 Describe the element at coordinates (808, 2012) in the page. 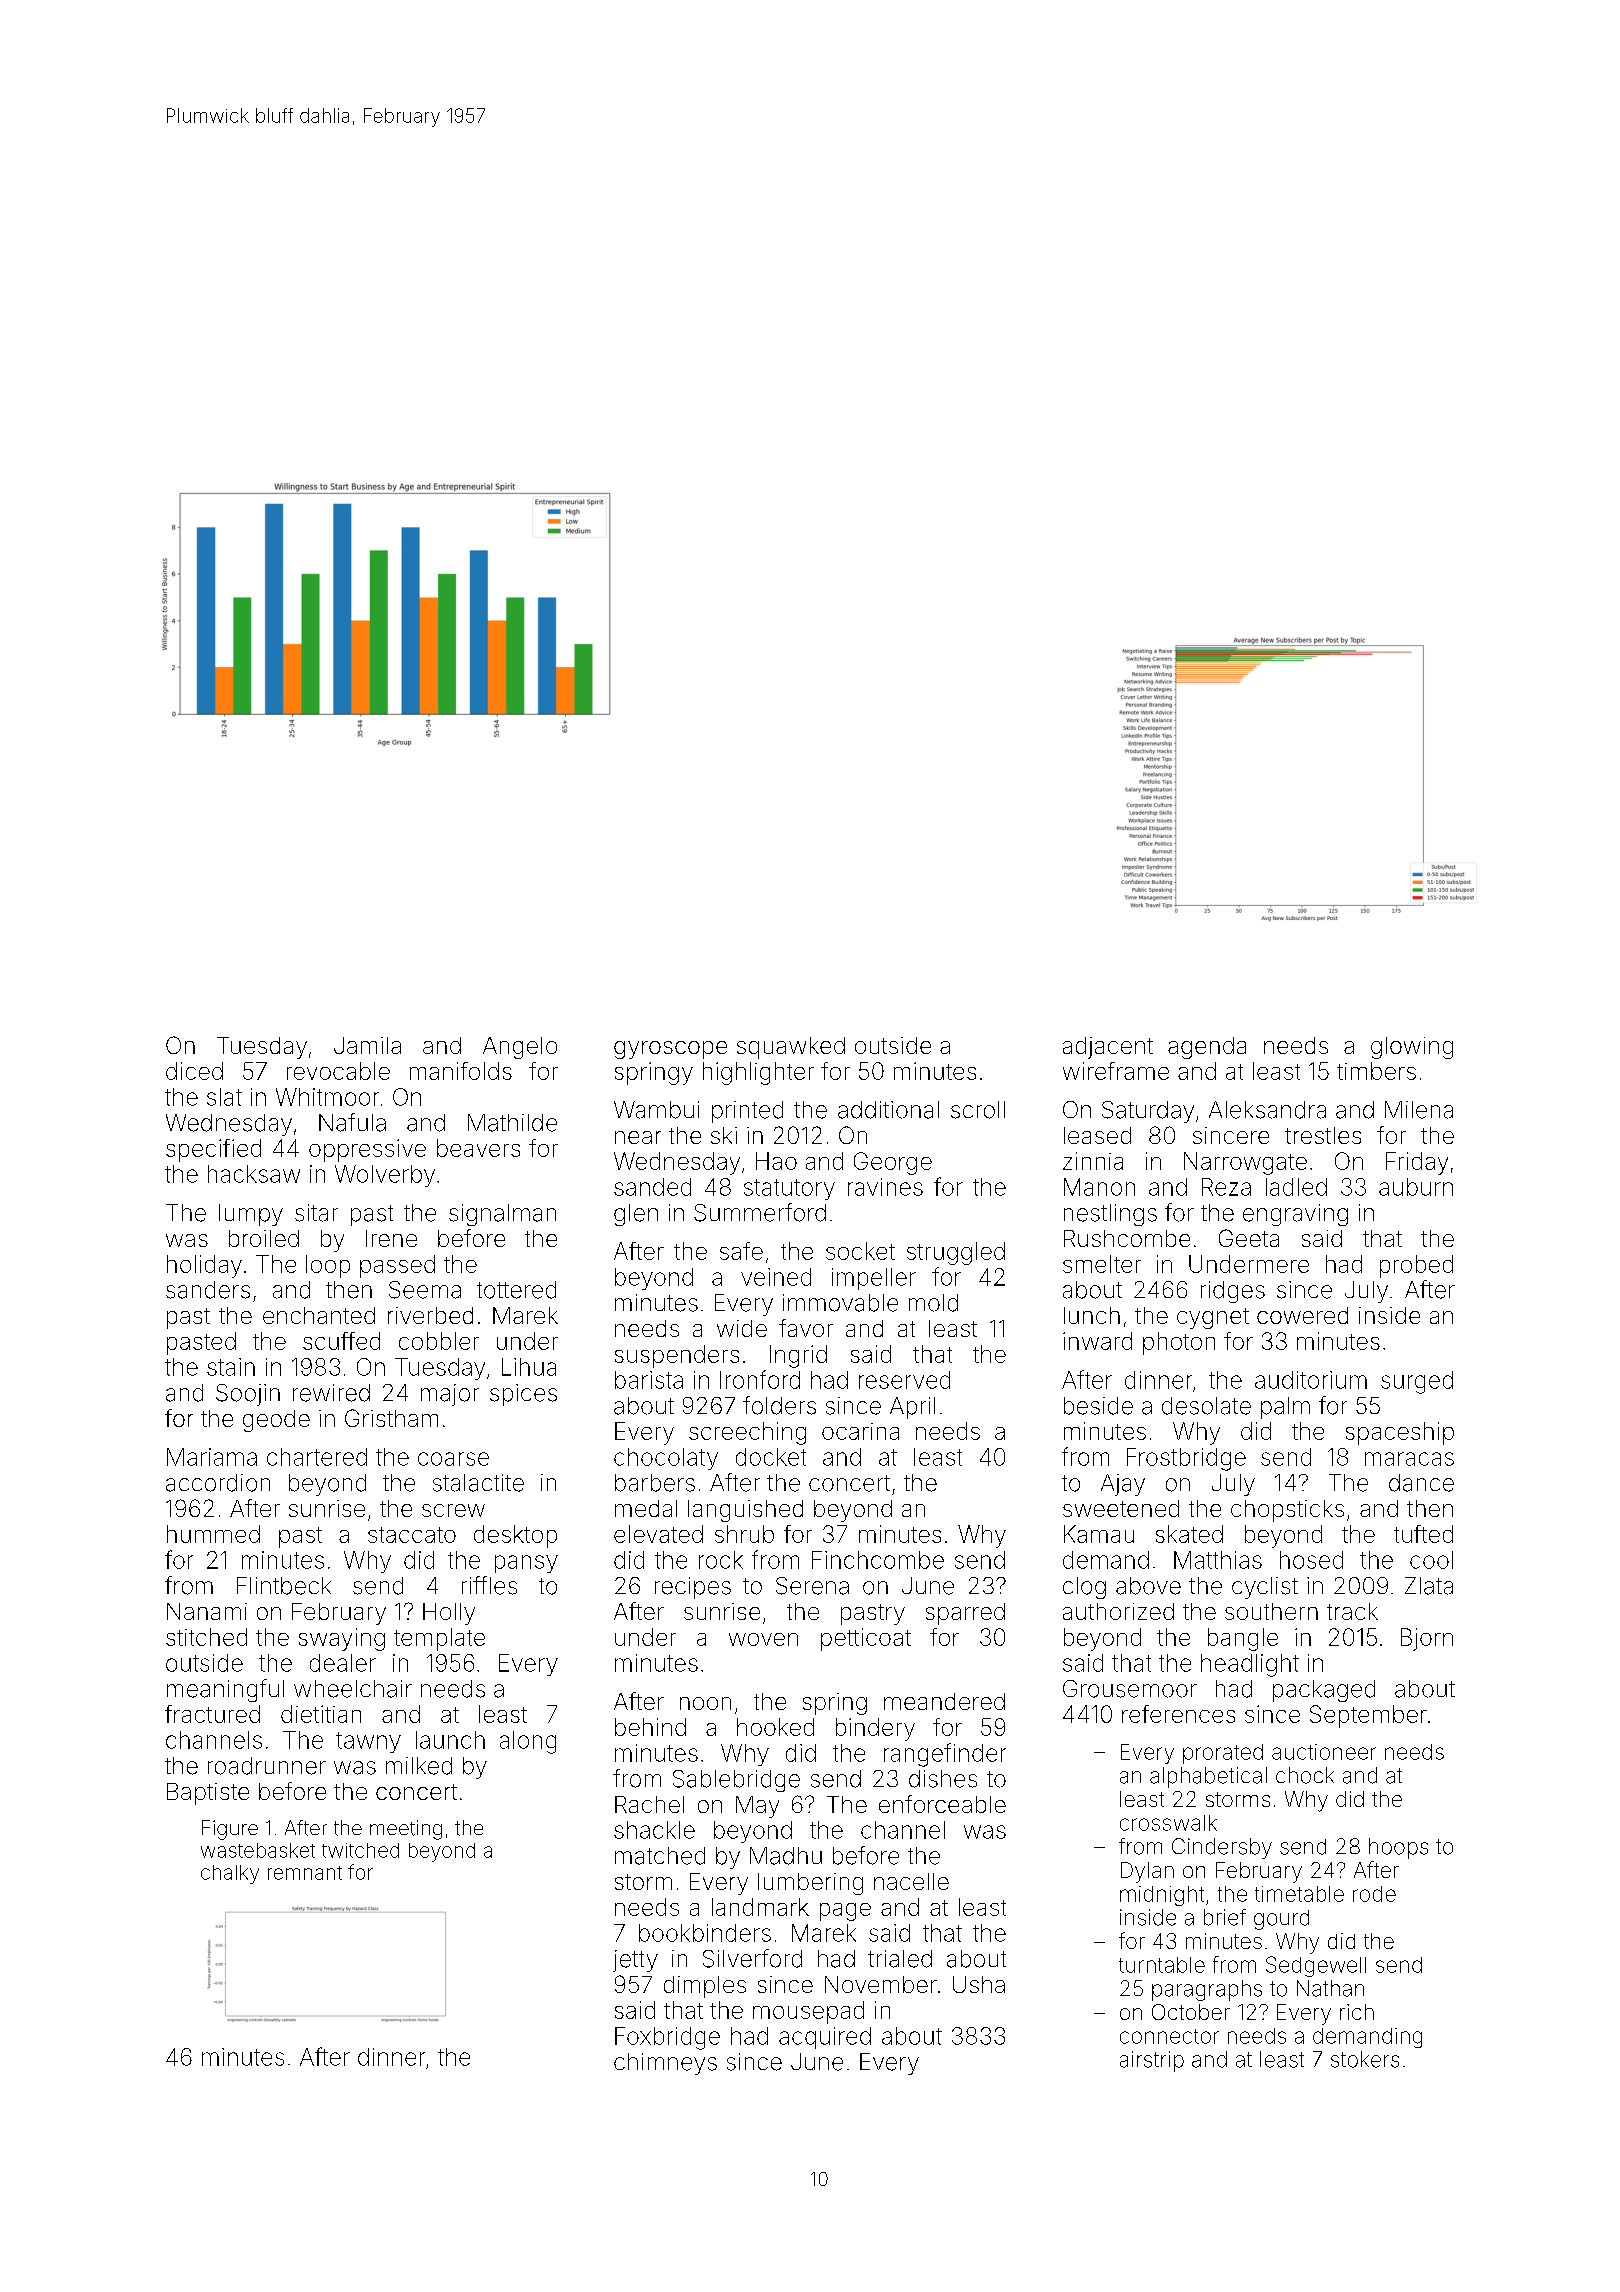

I see `mousepad` at that location.
